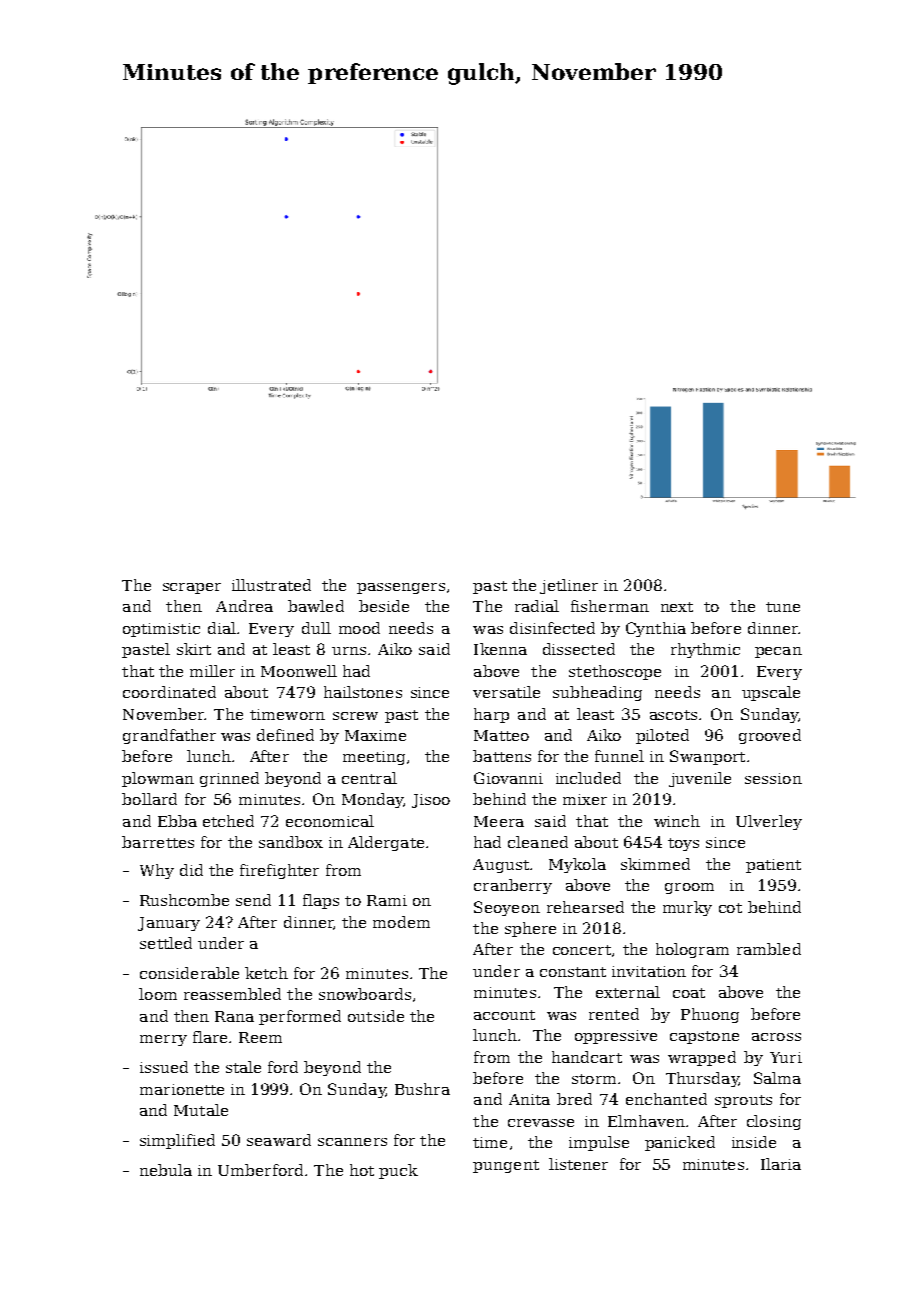 This screenshot has height=1308, width=924. What do you see at coordinates (569, 586) in the screenshot?
I see `jetliner` at bounding box center [569, 586].
